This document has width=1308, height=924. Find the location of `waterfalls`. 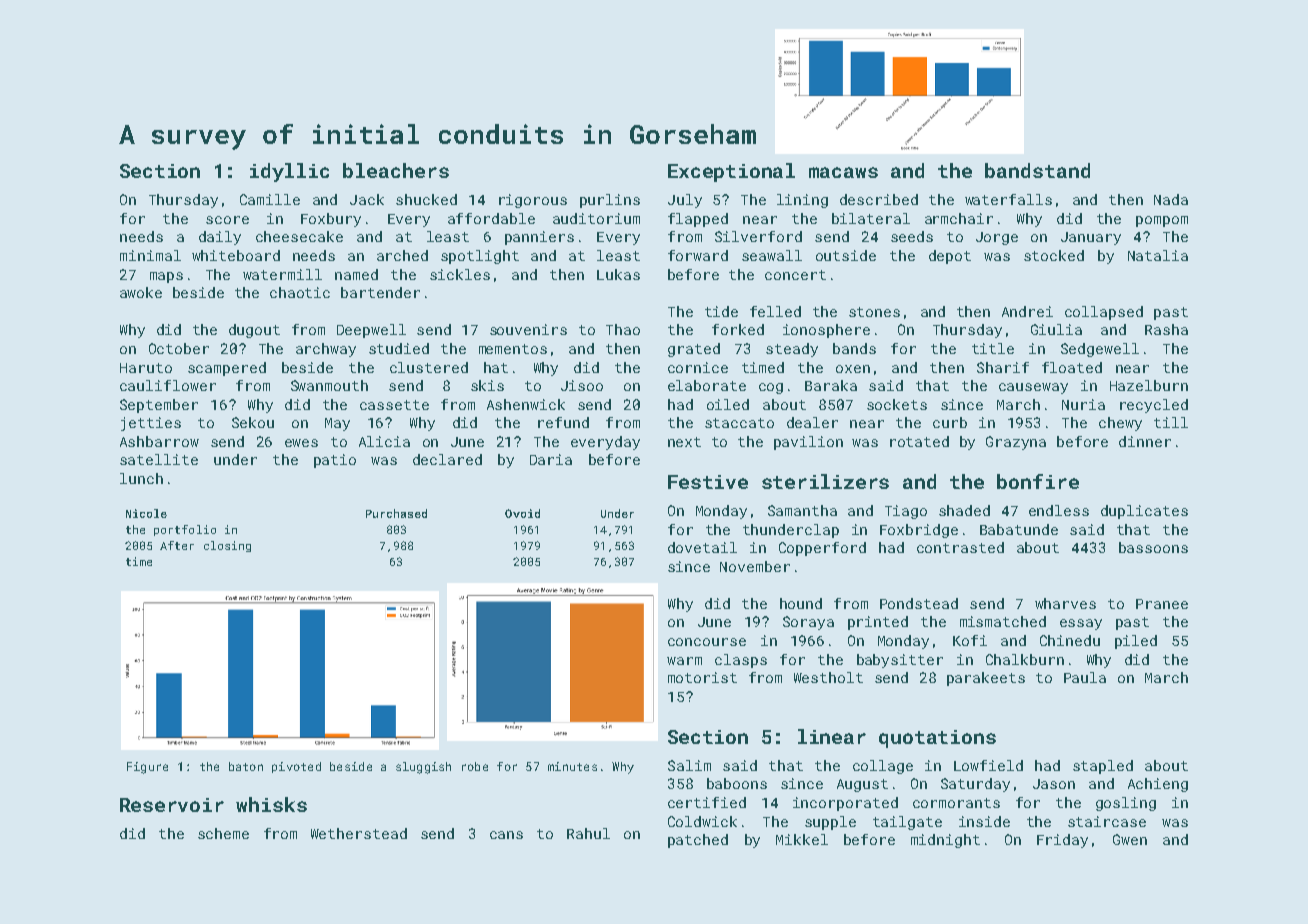

waterfalls is located at coordinates (1008, 199).
